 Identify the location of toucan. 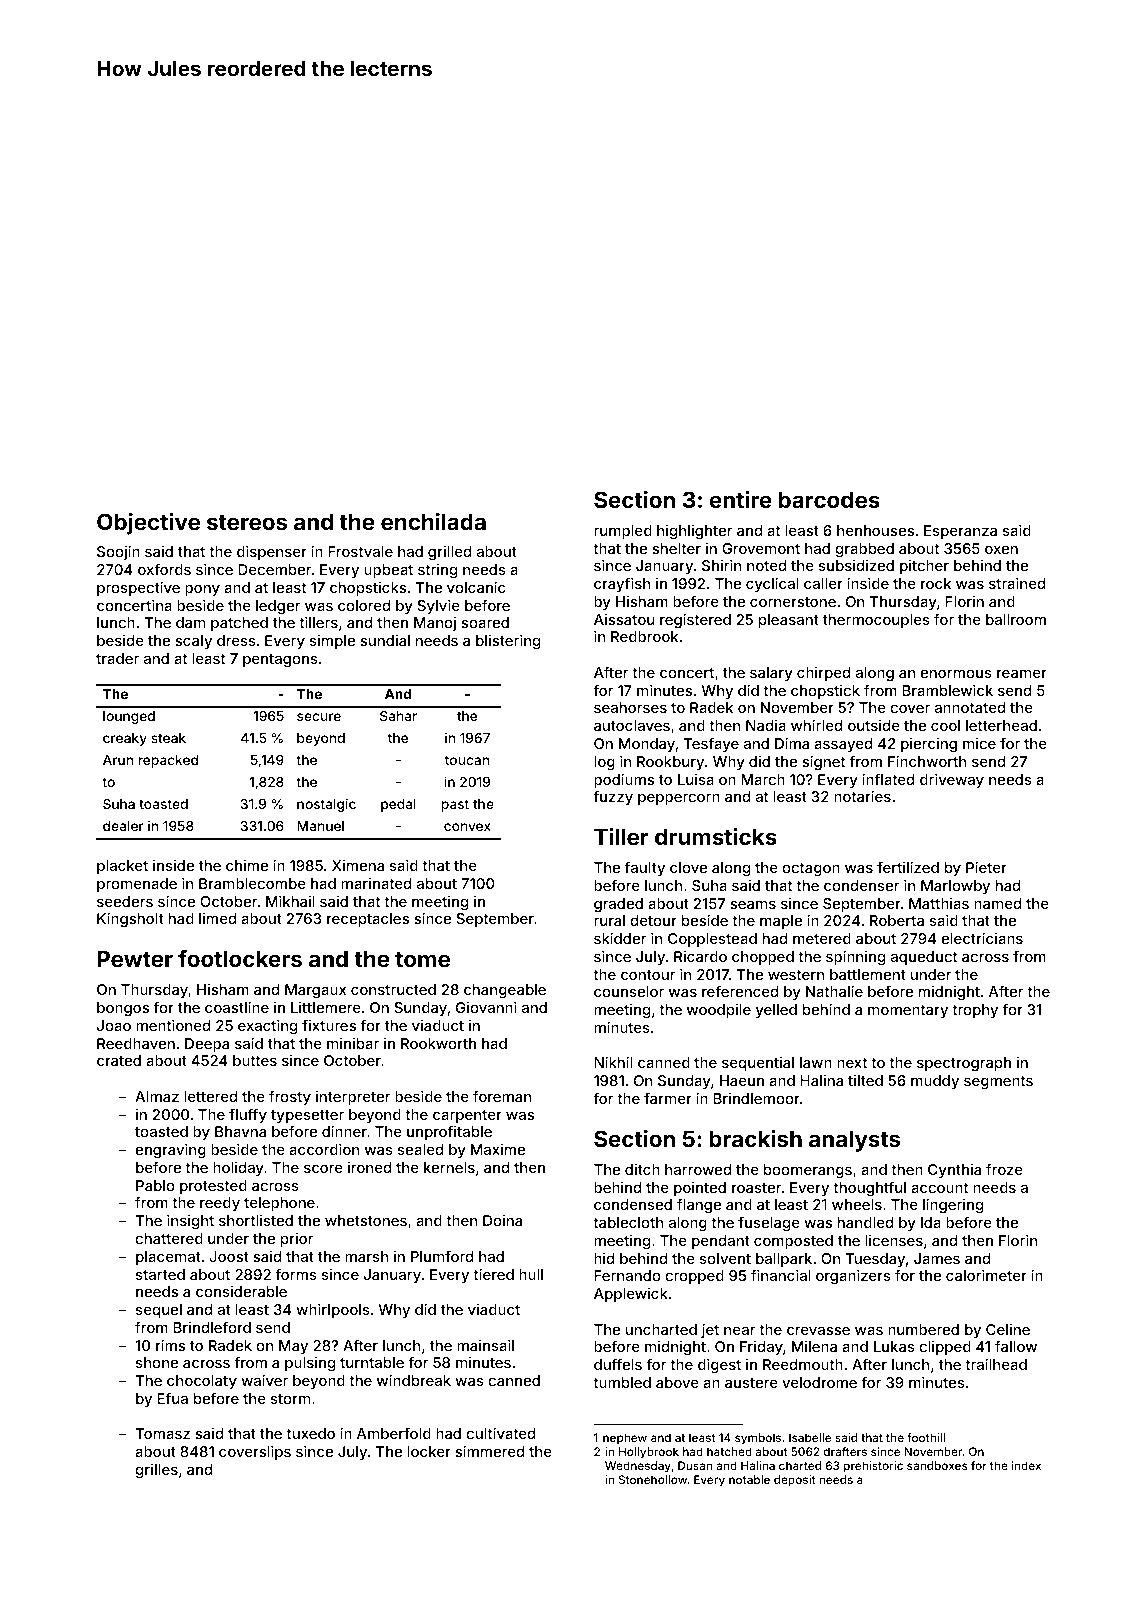
(467, 760).
